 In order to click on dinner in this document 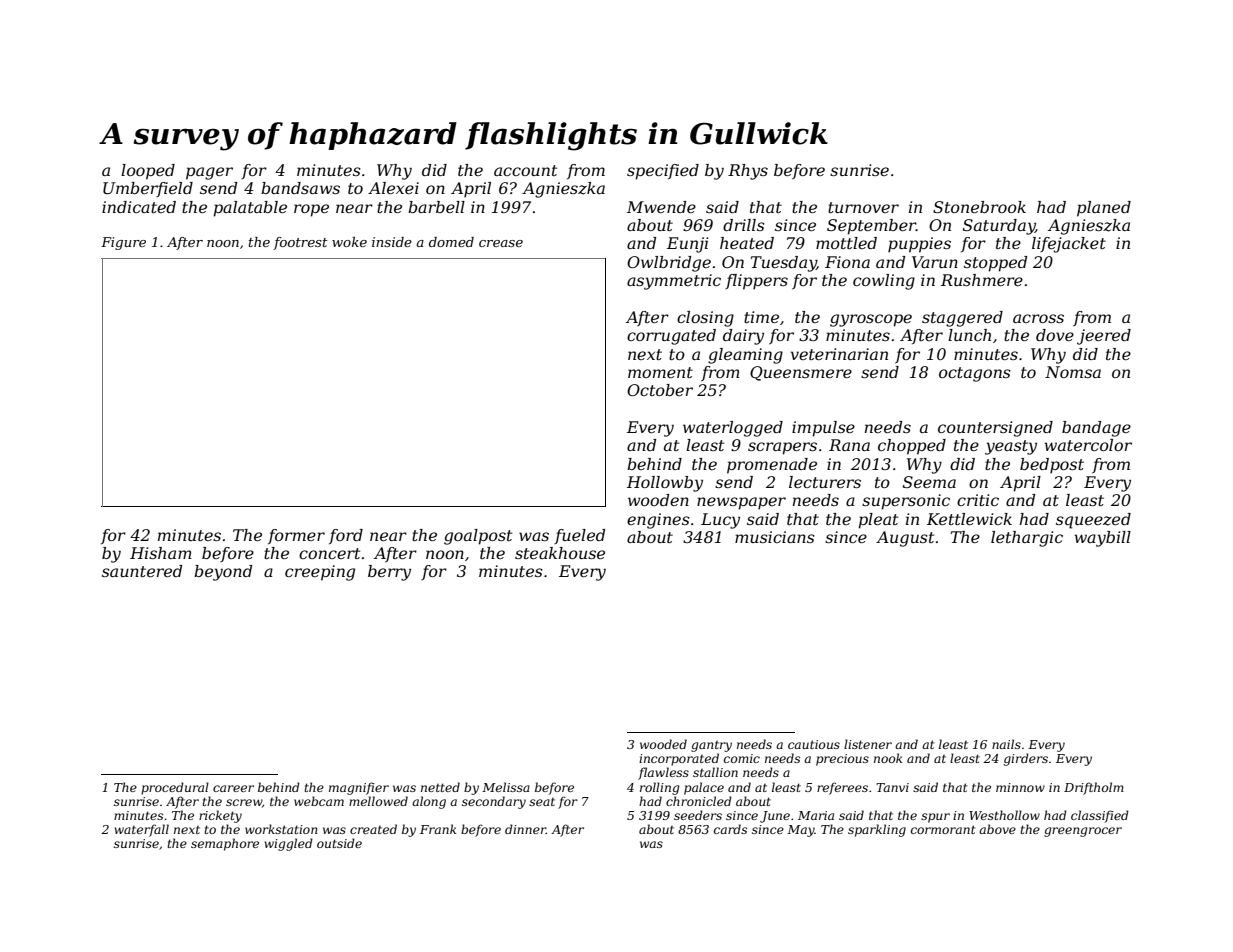, I will do `click(525, 829)`.
